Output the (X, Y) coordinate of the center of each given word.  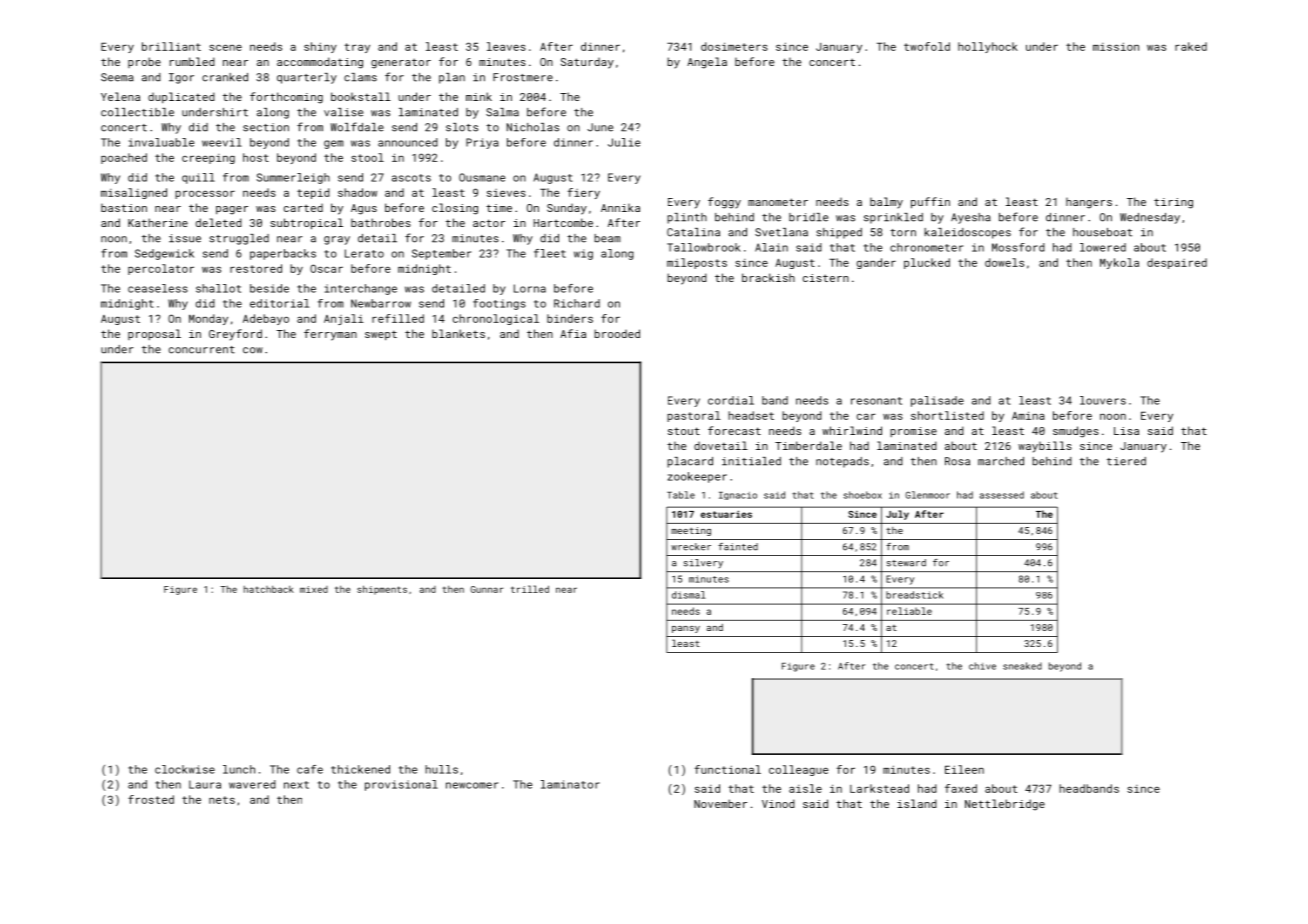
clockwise (185, 769)
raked (1191, 46)
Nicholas (533, 127)
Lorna (530, 288)
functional (728, 769)
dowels (1004, 262)
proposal (154, 334)
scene (225, 47)
